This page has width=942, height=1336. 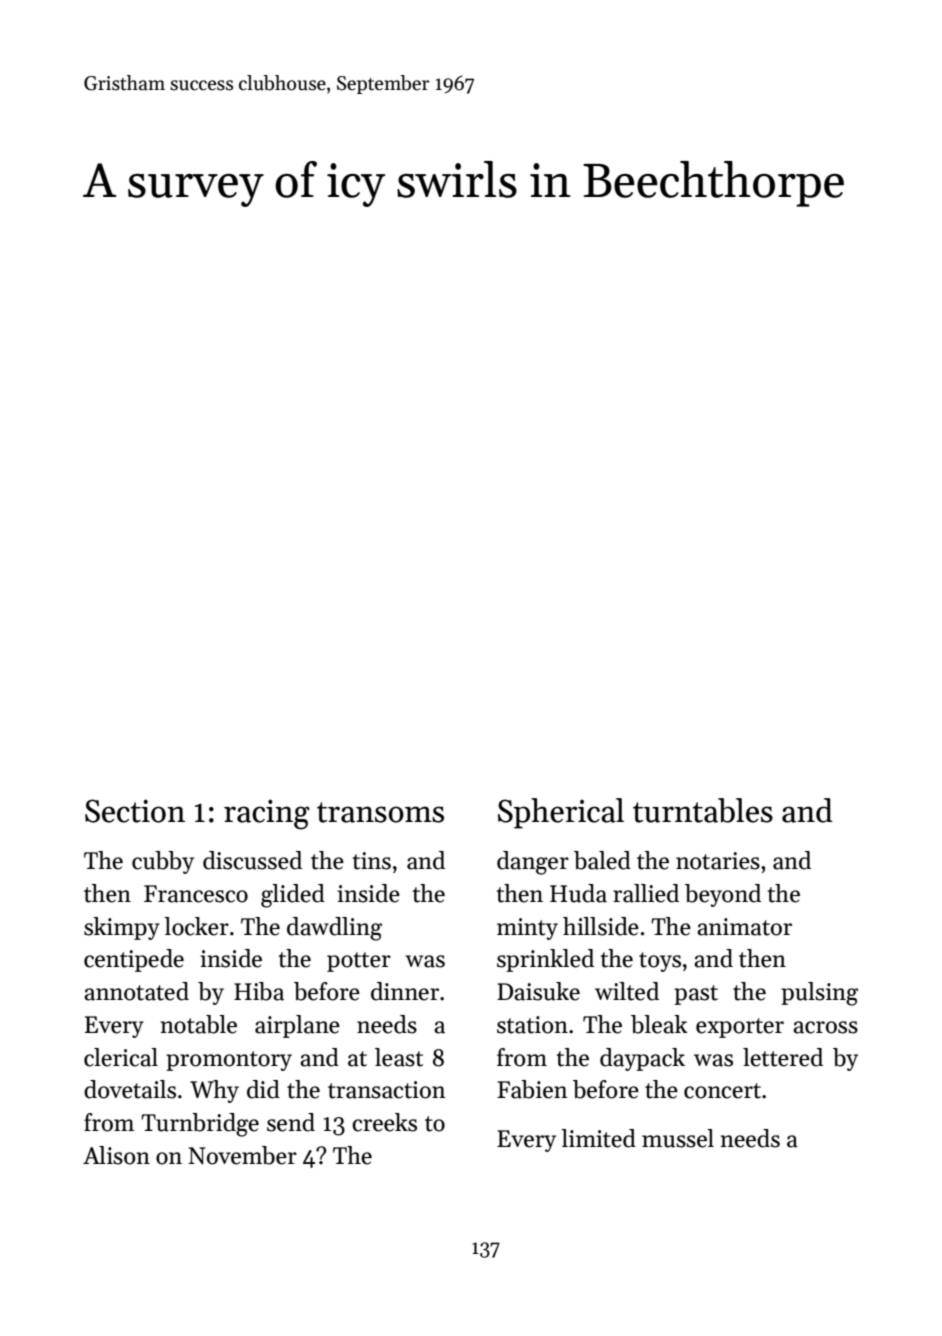 What do you see at coordinates (783, 1057) in the page?
I see `lettered` at bounding box center [783, 1057].
